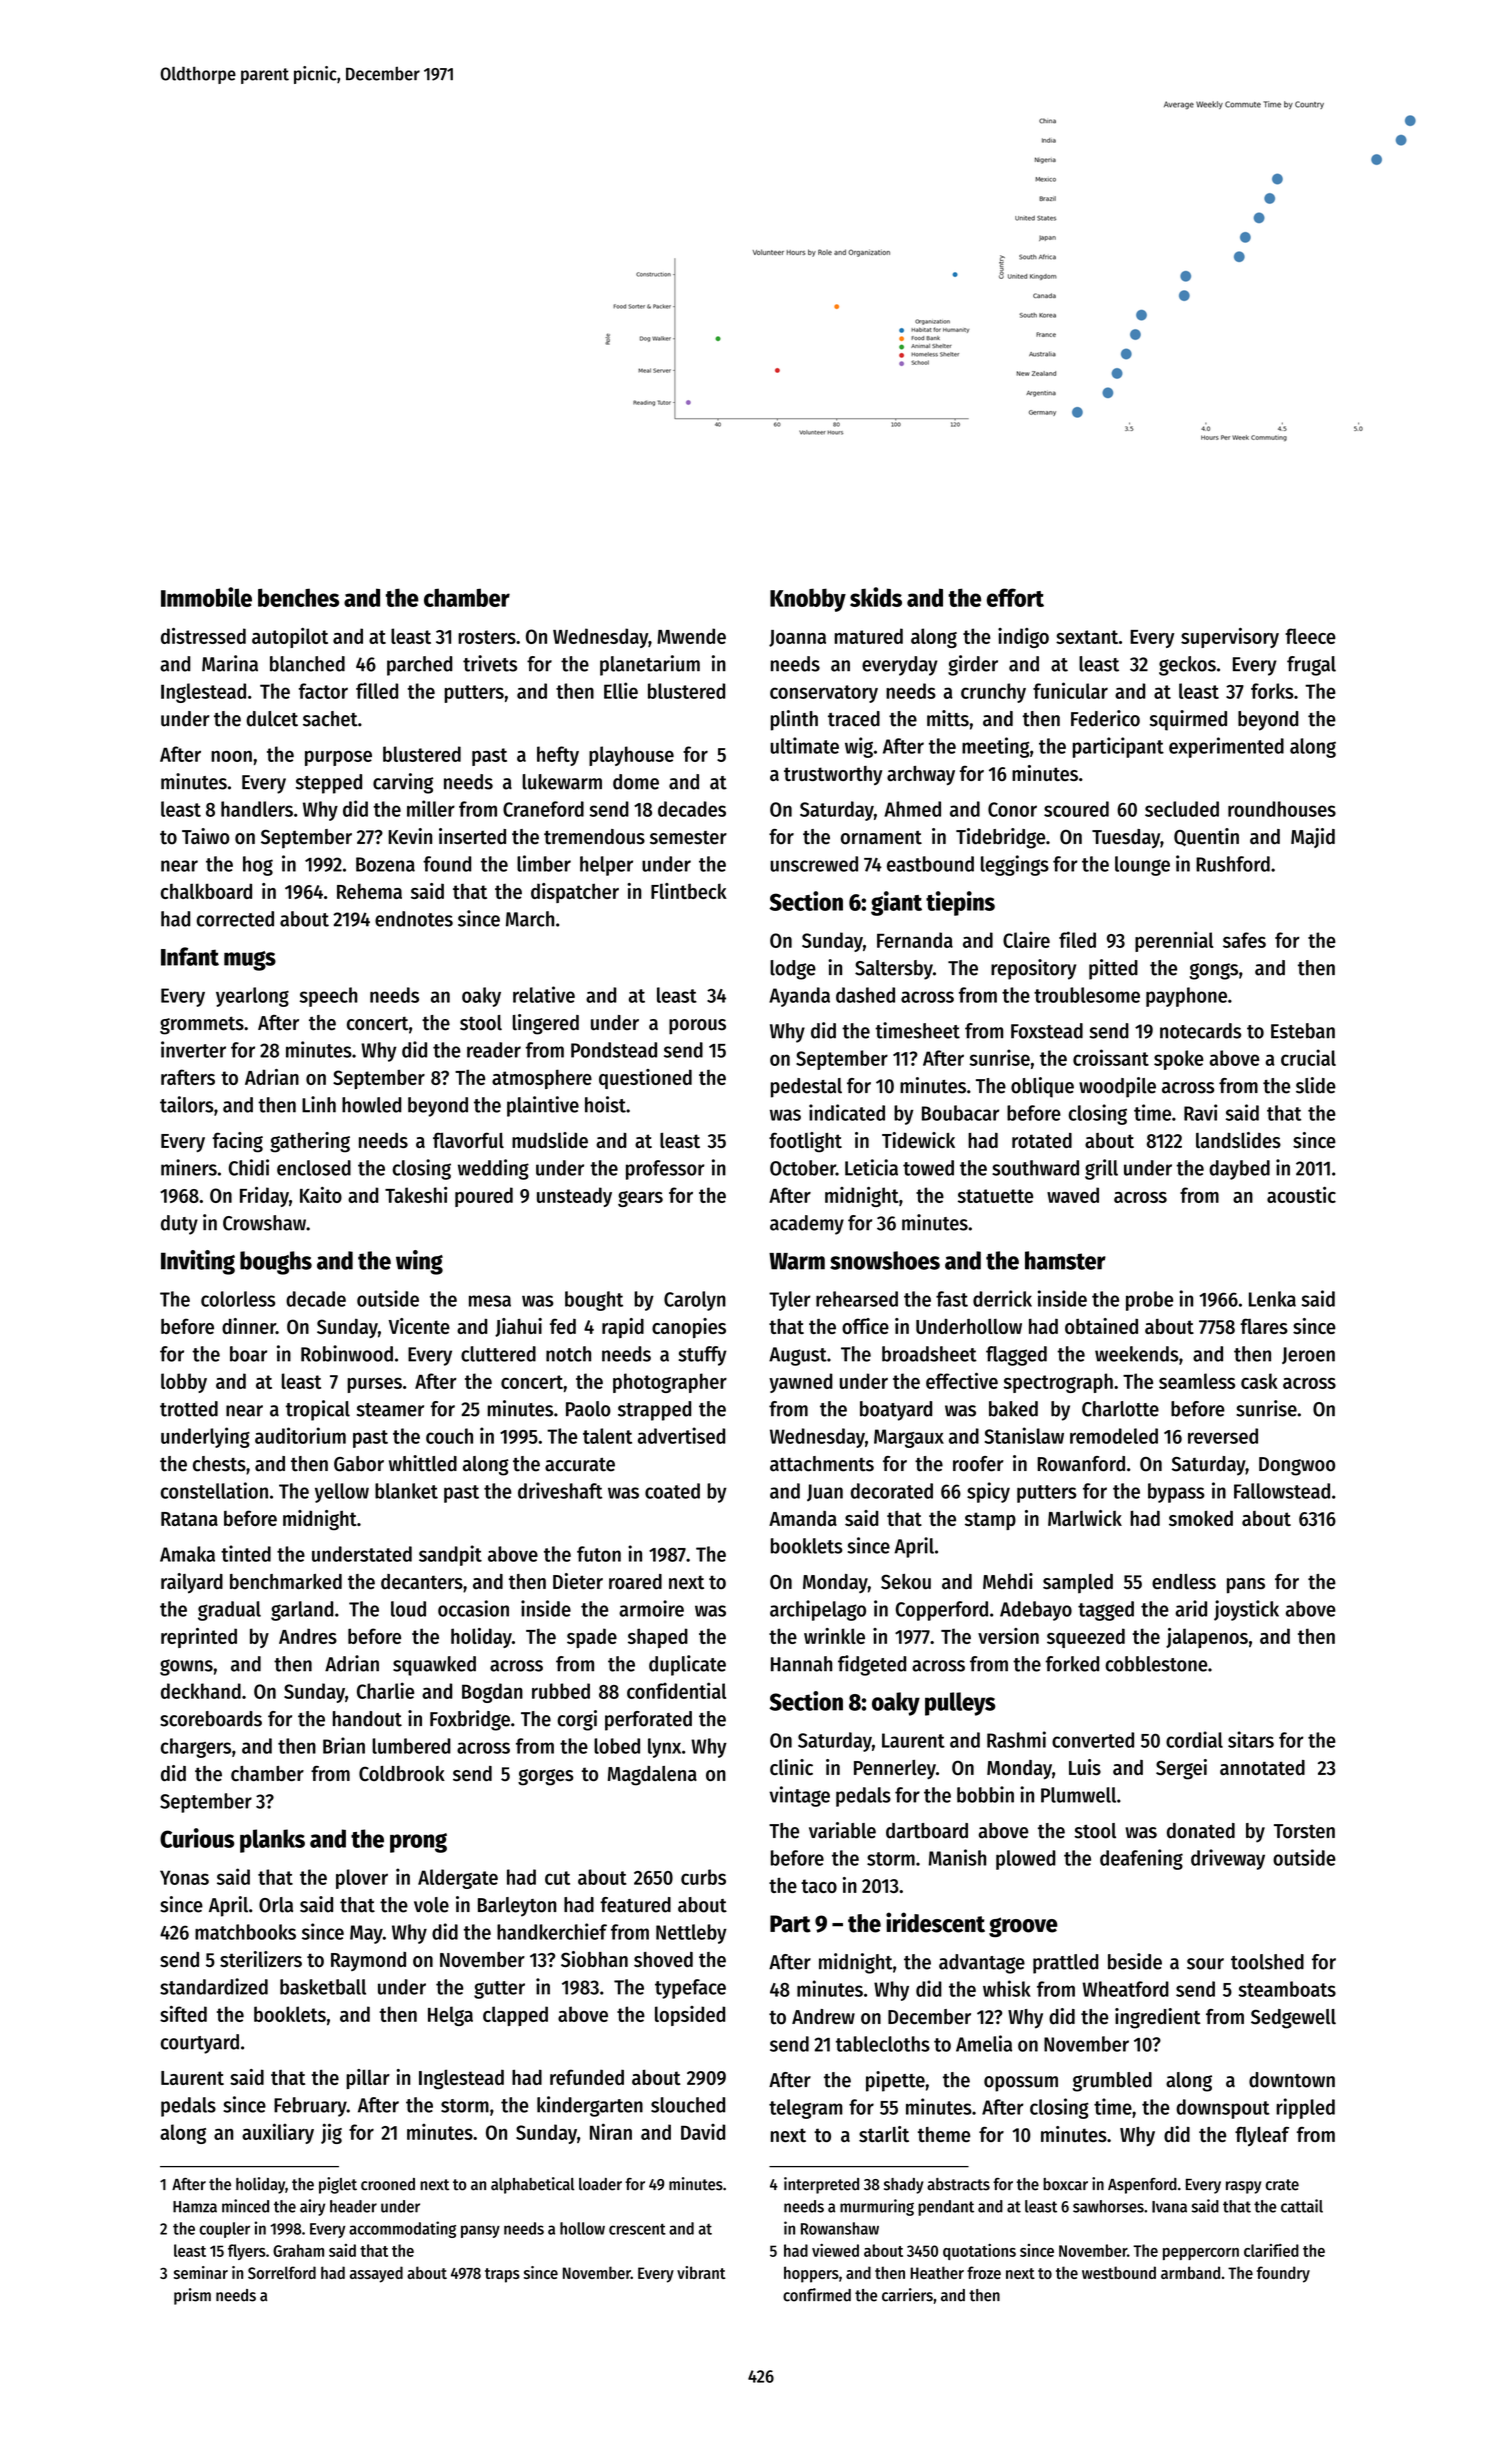 Image resolution: width=1496 pixels, height=2464 pixels. What do you see at coordinates (592, 1638) in the document?
I see `spade` at bounding box center [592, 1638].
